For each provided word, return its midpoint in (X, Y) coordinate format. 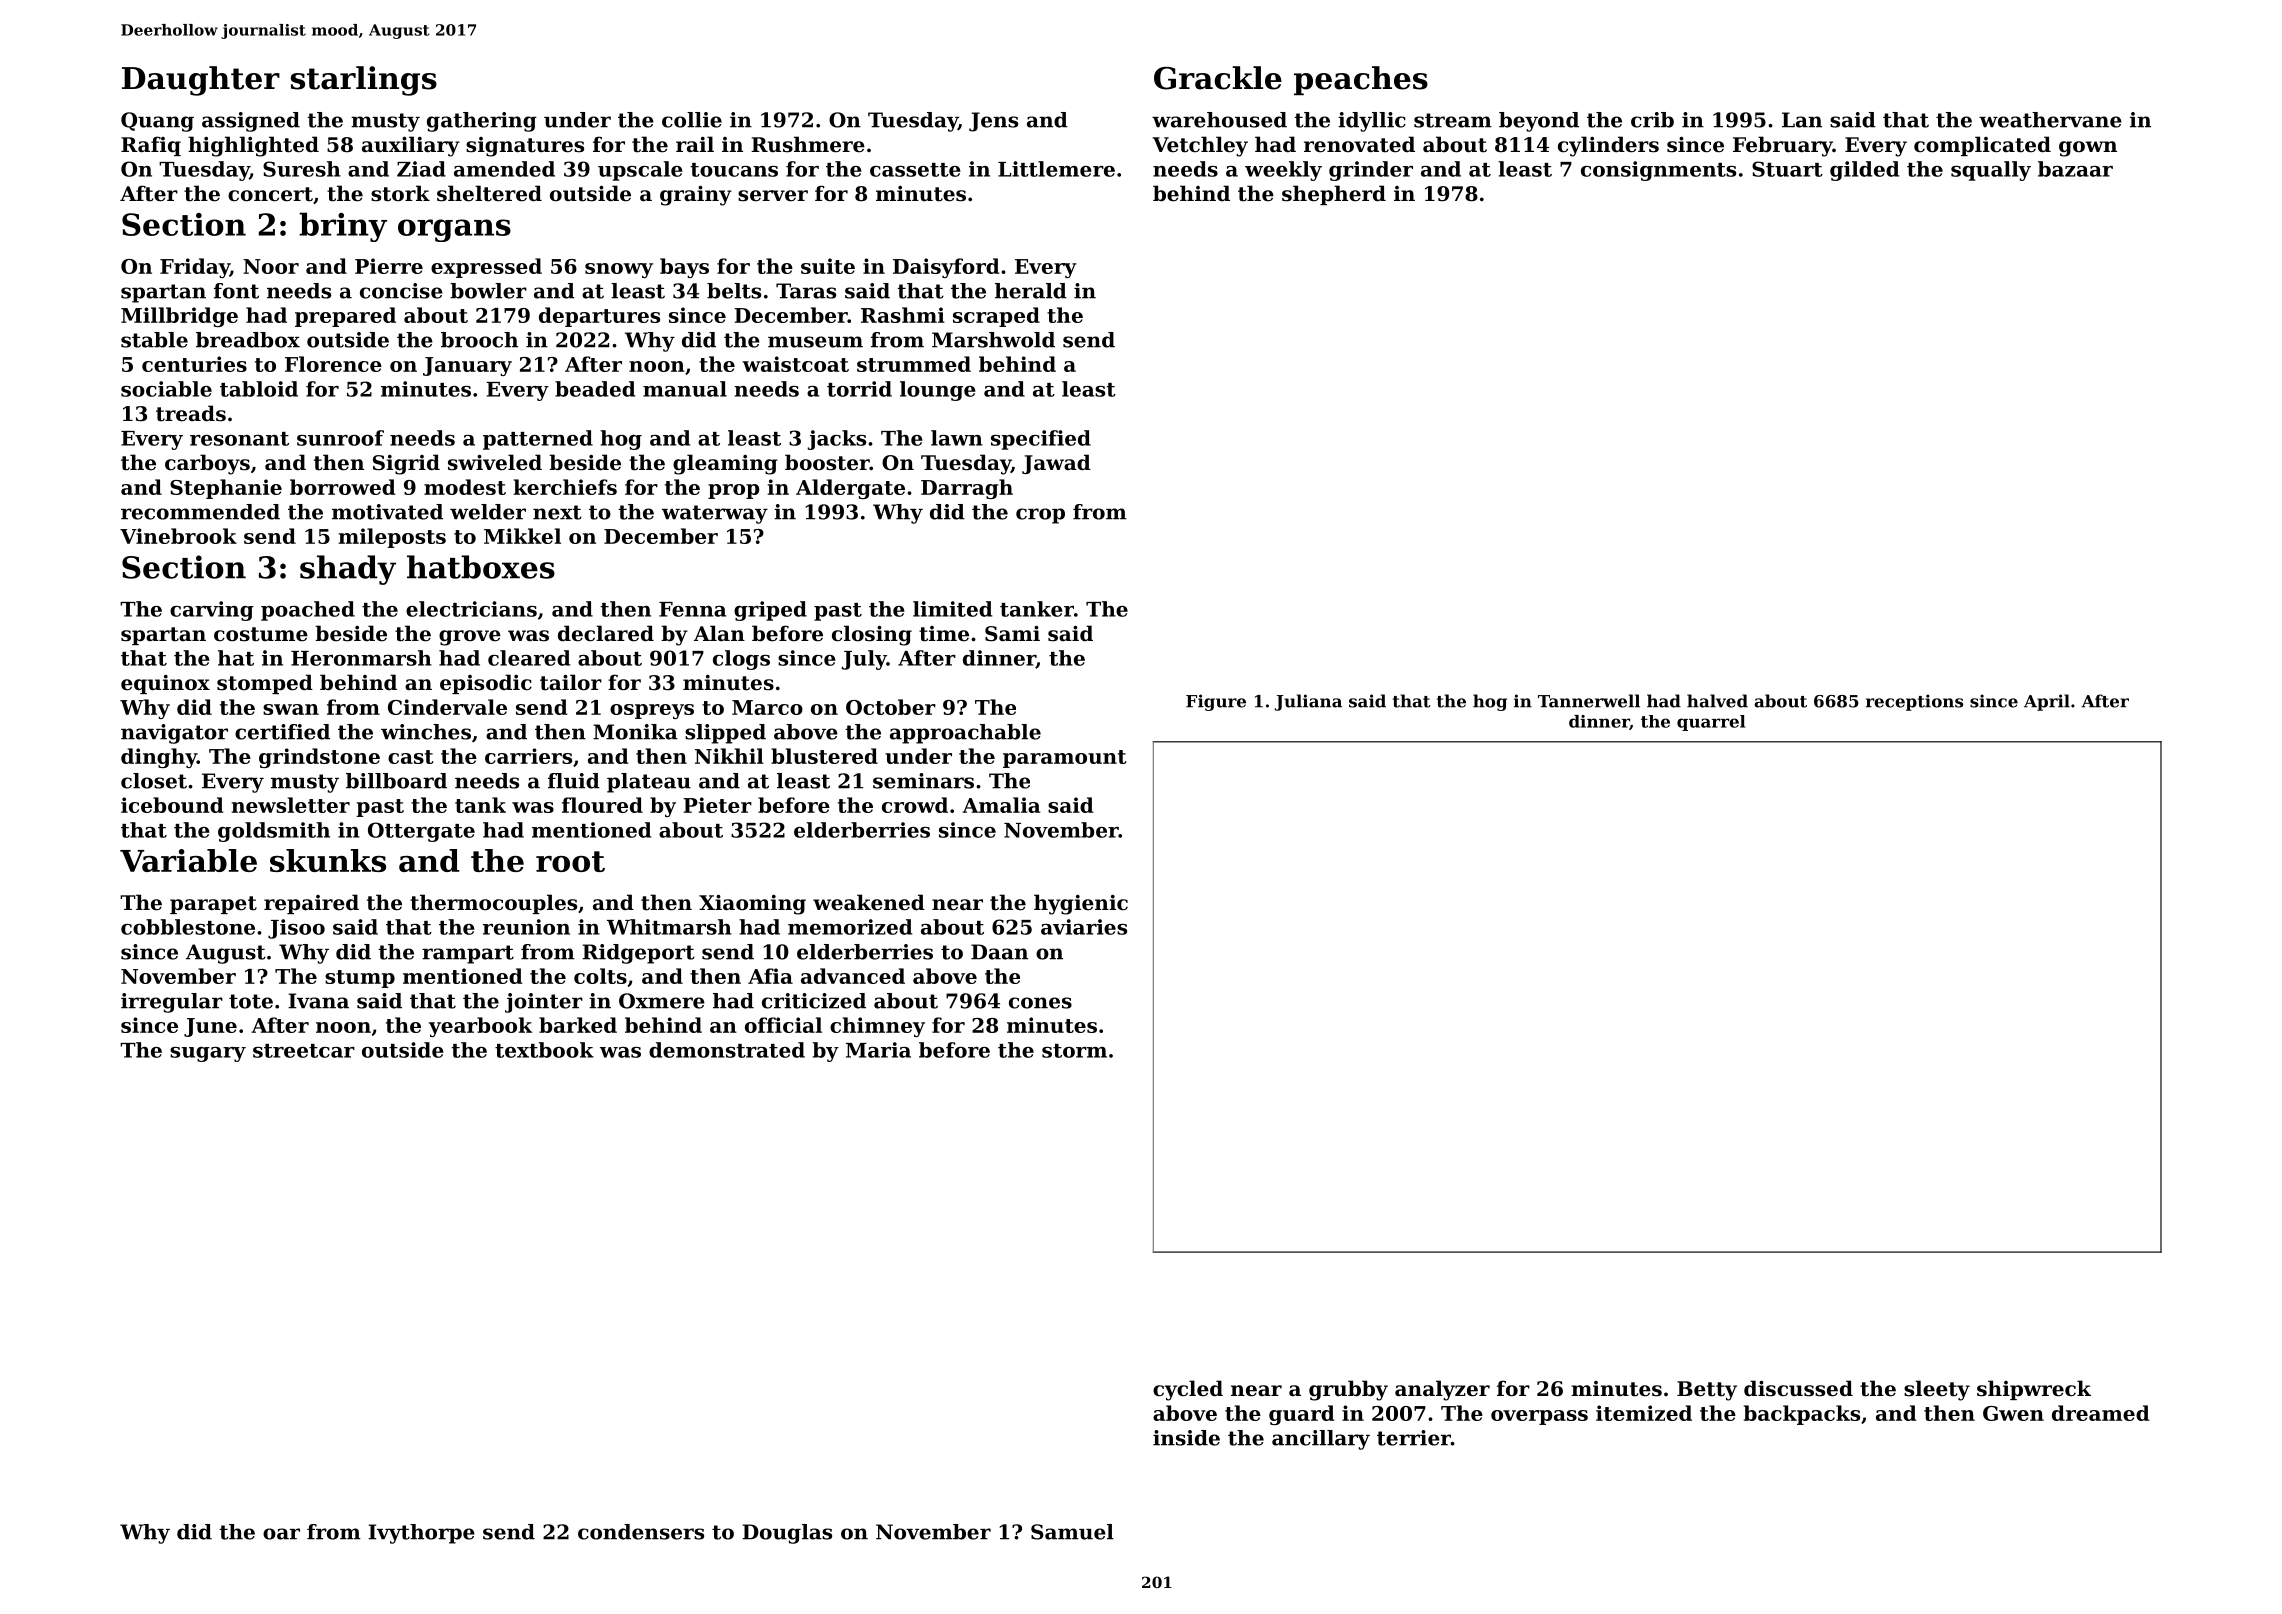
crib (1652, 120)
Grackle (1218, 78)
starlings (364, 81)
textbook (544, 1050)
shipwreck (2034, 1390)
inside (1186, 1438)
